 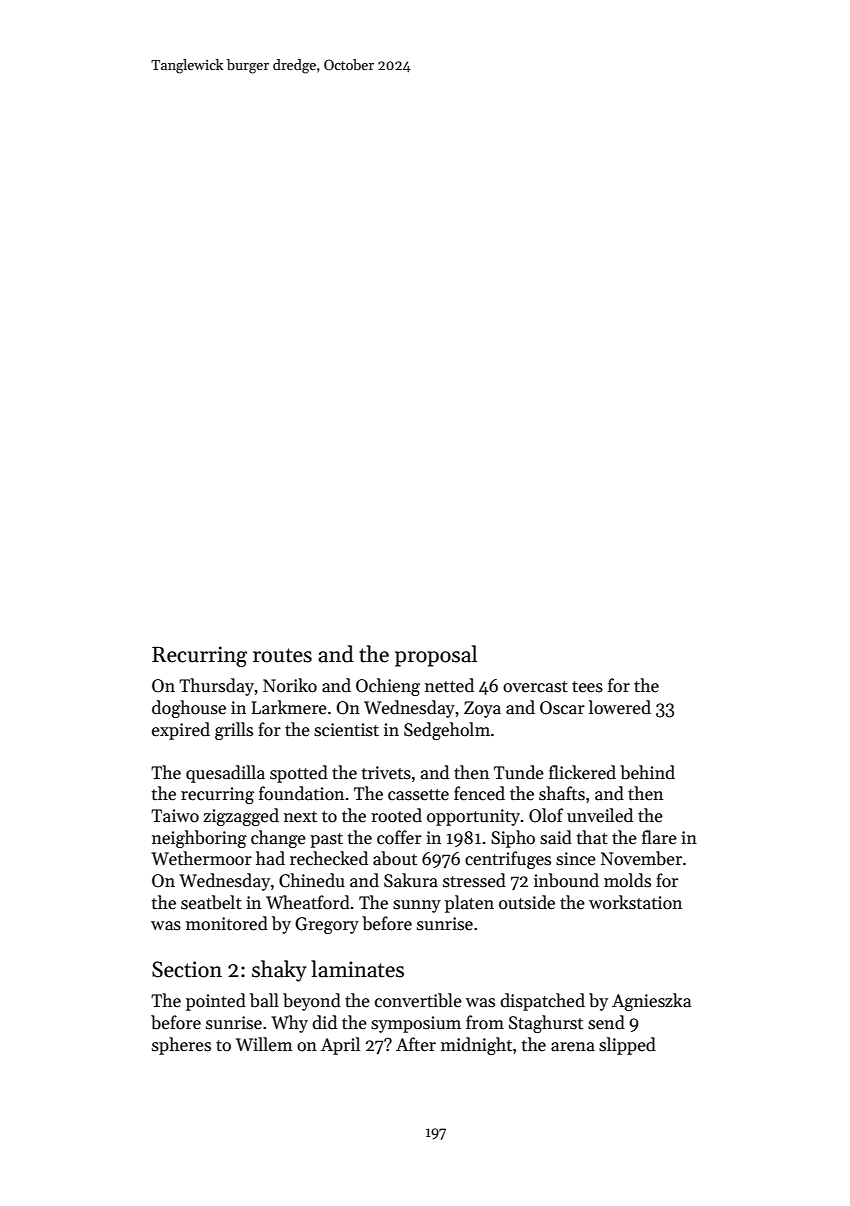 I want to click on stressed, so click(x=474, y=880).
